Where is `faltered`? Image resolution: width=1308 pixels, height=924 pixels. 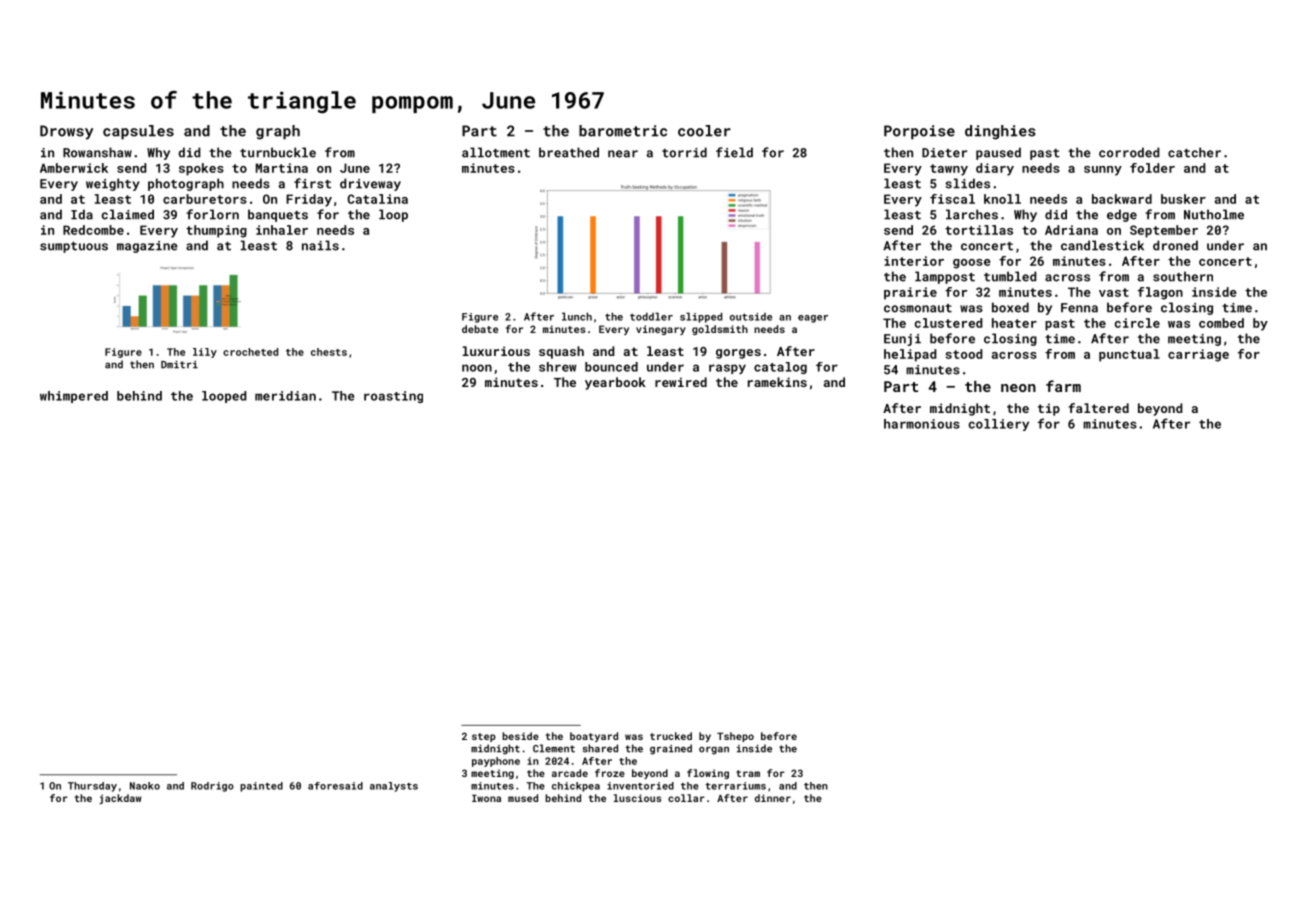 faltered is located at coordinates (1098, 408).
